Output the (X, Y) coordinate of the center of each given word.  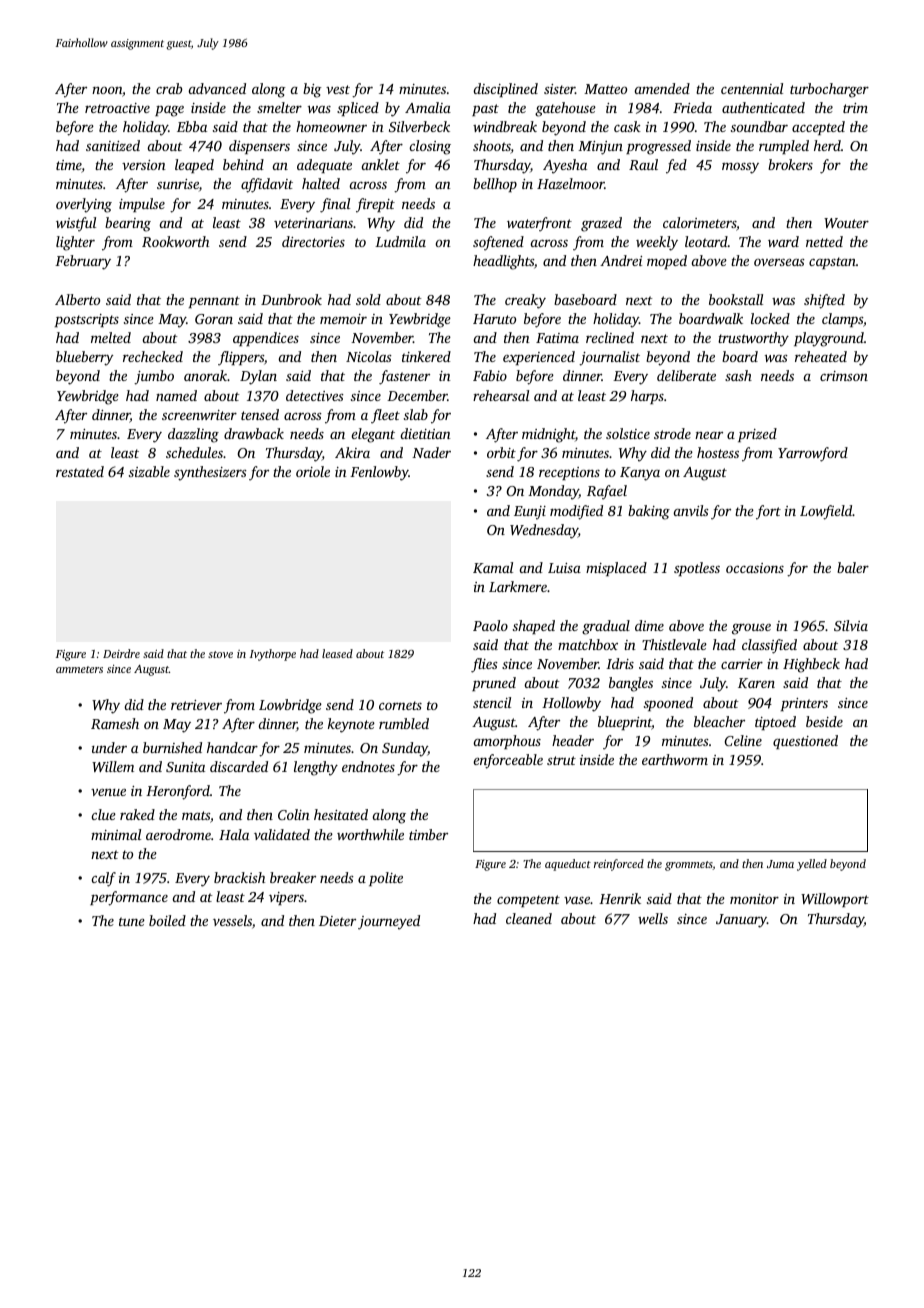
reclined (610, 337)
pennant (214, 302)
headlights (503, 262)
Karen (756, 683)
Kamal (493, 567)
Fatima (557, 338)
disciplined (505, 90)
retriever (196, 705)
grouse (751, 629)
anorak (205, 375)
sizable (149, 471)
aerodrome (178, 834)
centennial (752, 88)
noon (107, 90)
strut (561, 760)
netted (824, 241)
